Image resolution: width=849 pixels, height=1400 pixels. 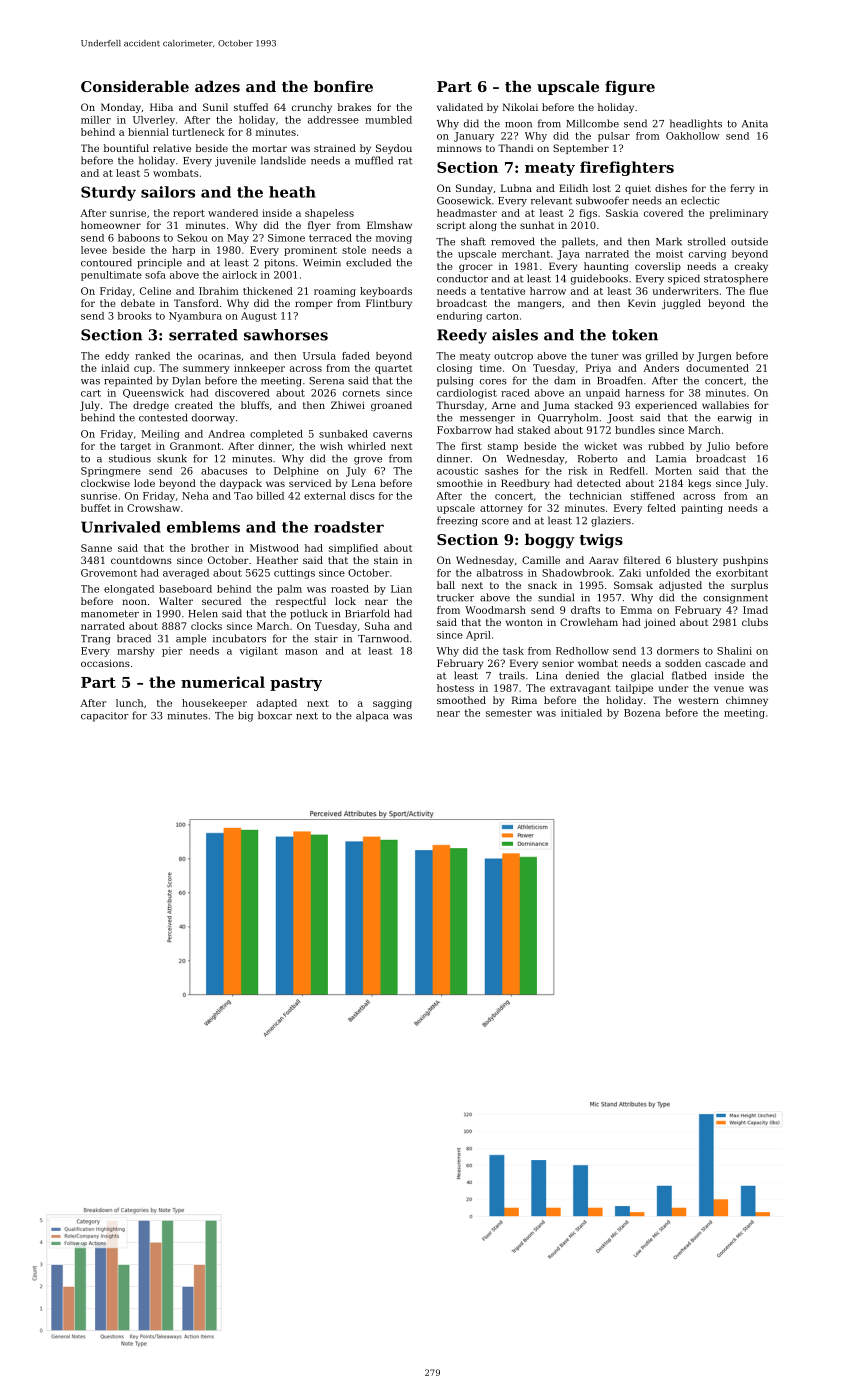 I want to click on Simone, so click(x=286, y=238).
